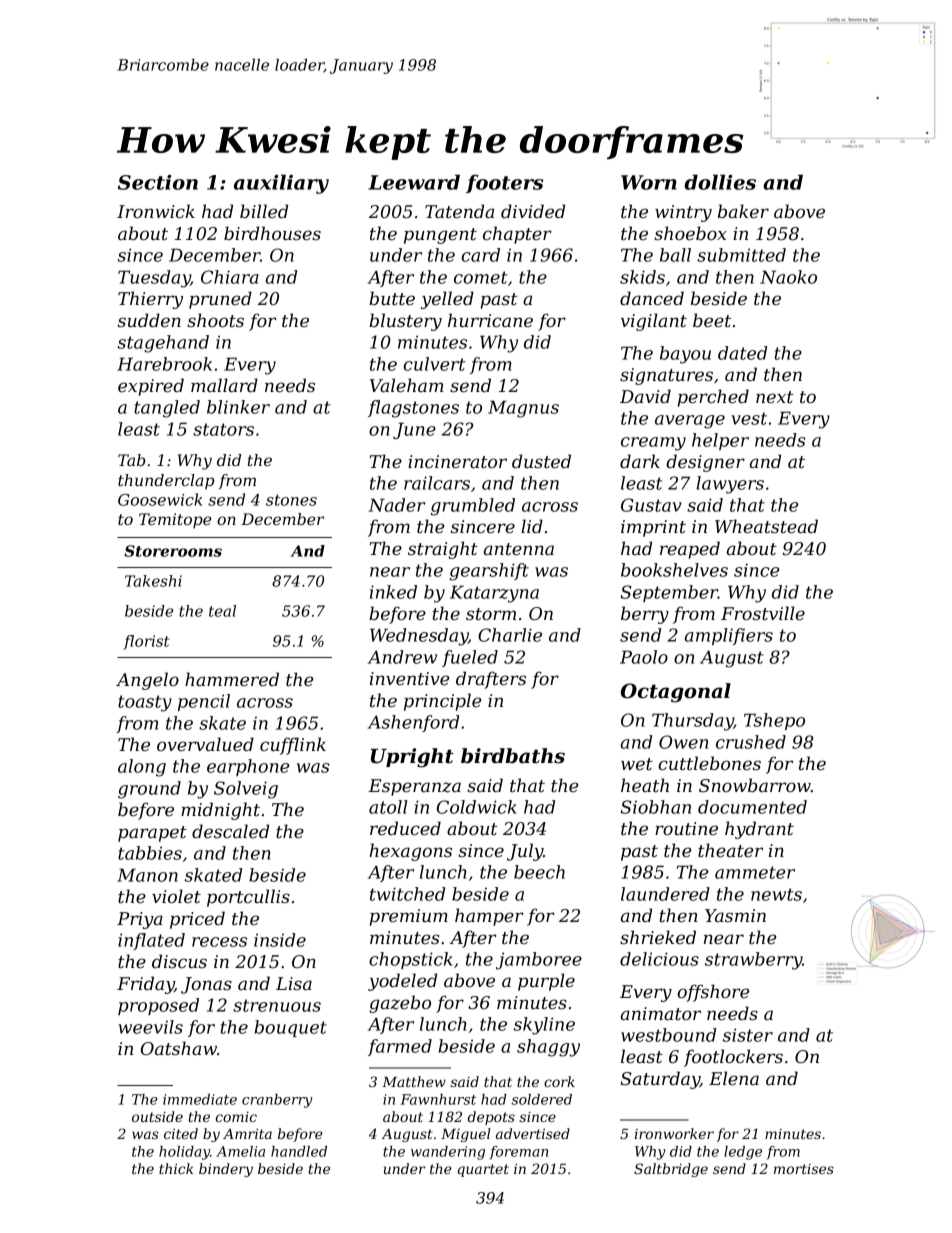  What do you see at coordinates (523, 409) in the screenshot?
I see `Magnus` at bounding box center [523, 409].
